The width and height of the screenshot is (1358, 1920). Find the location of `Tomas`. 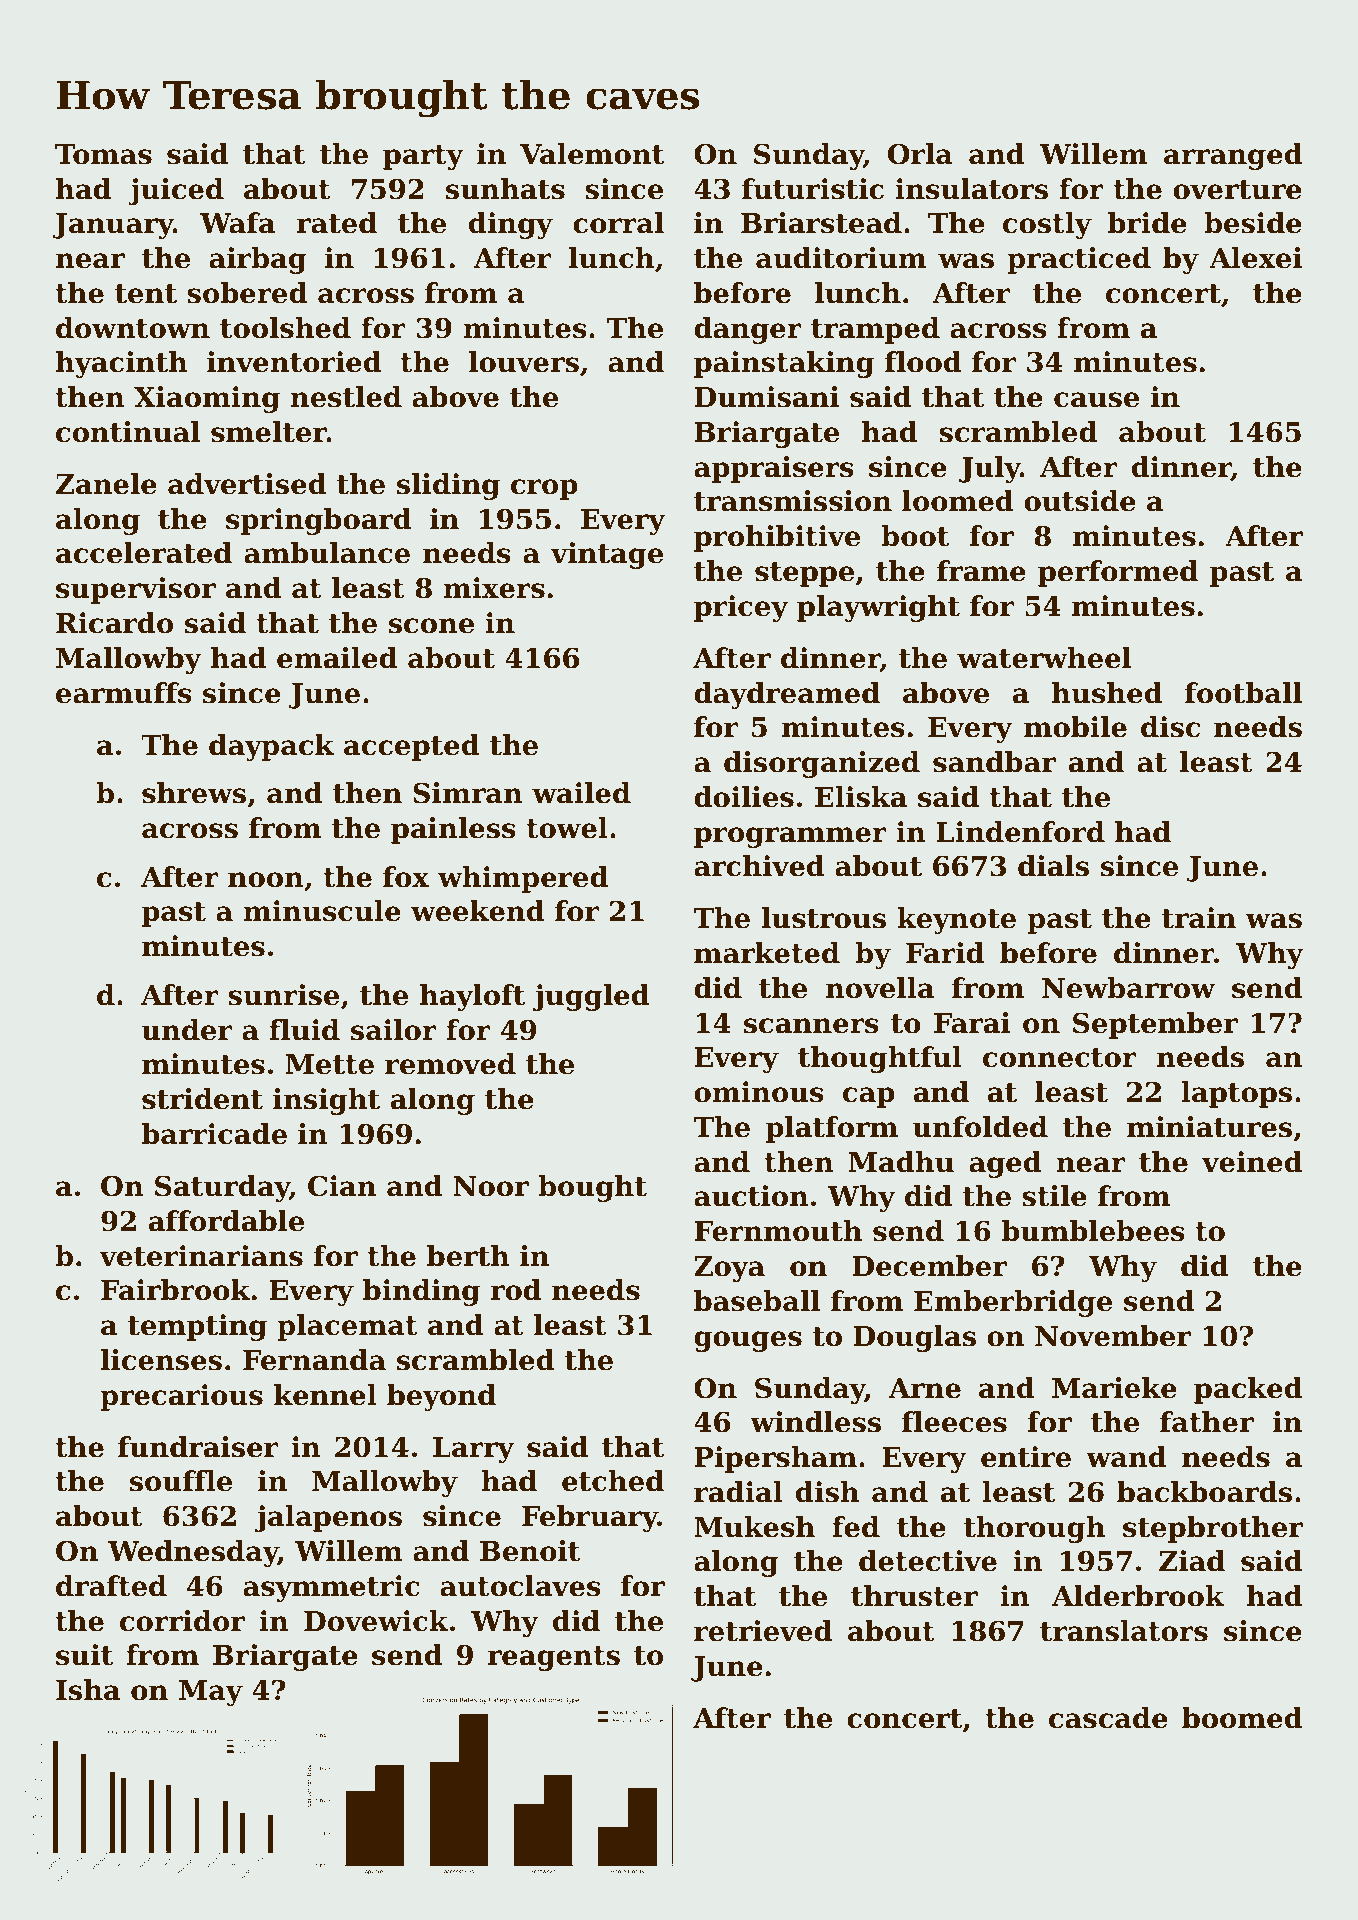

Tomas is located at coordinates (103, 154).
